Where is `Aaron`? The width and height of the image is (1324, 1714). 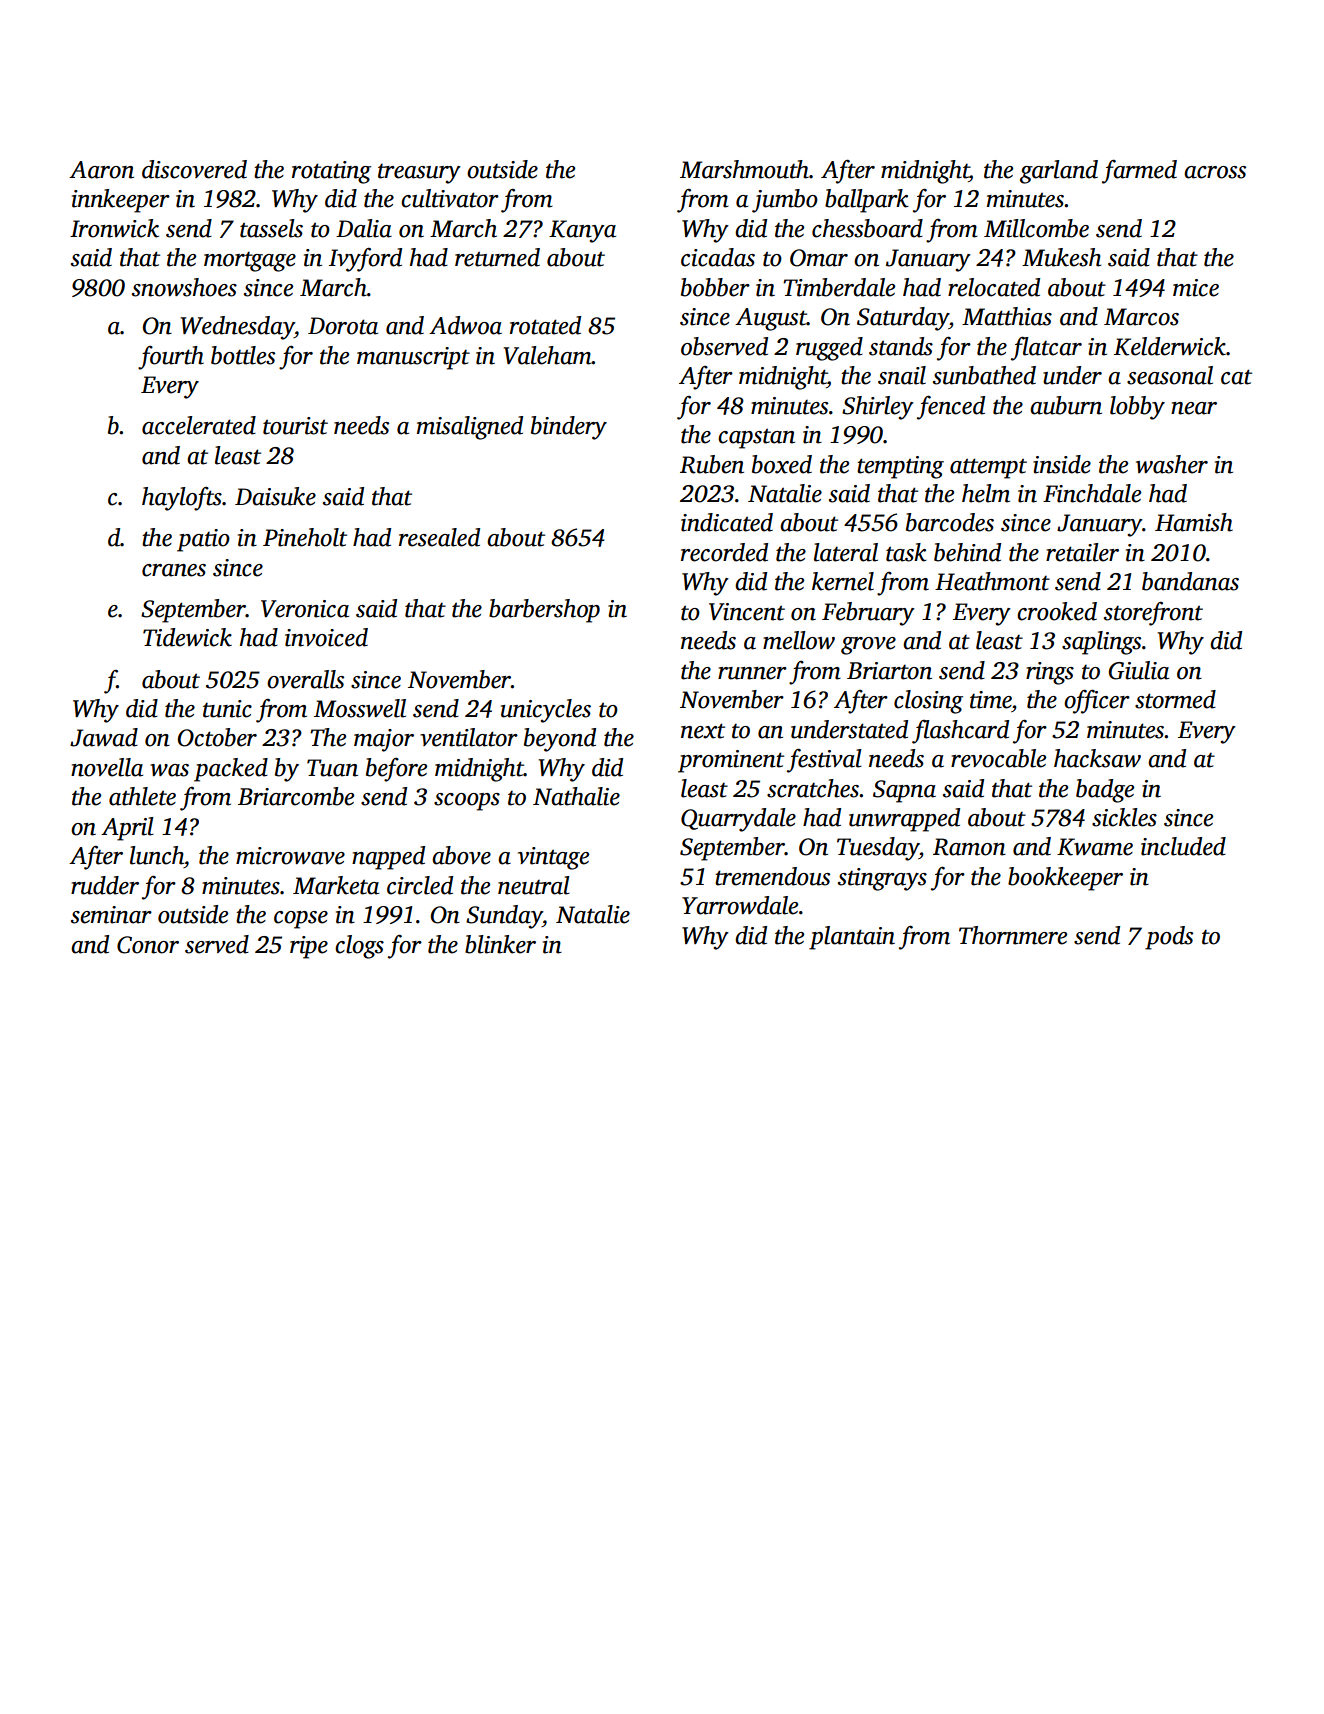
Aaron is located at coordinates (101, 170).
